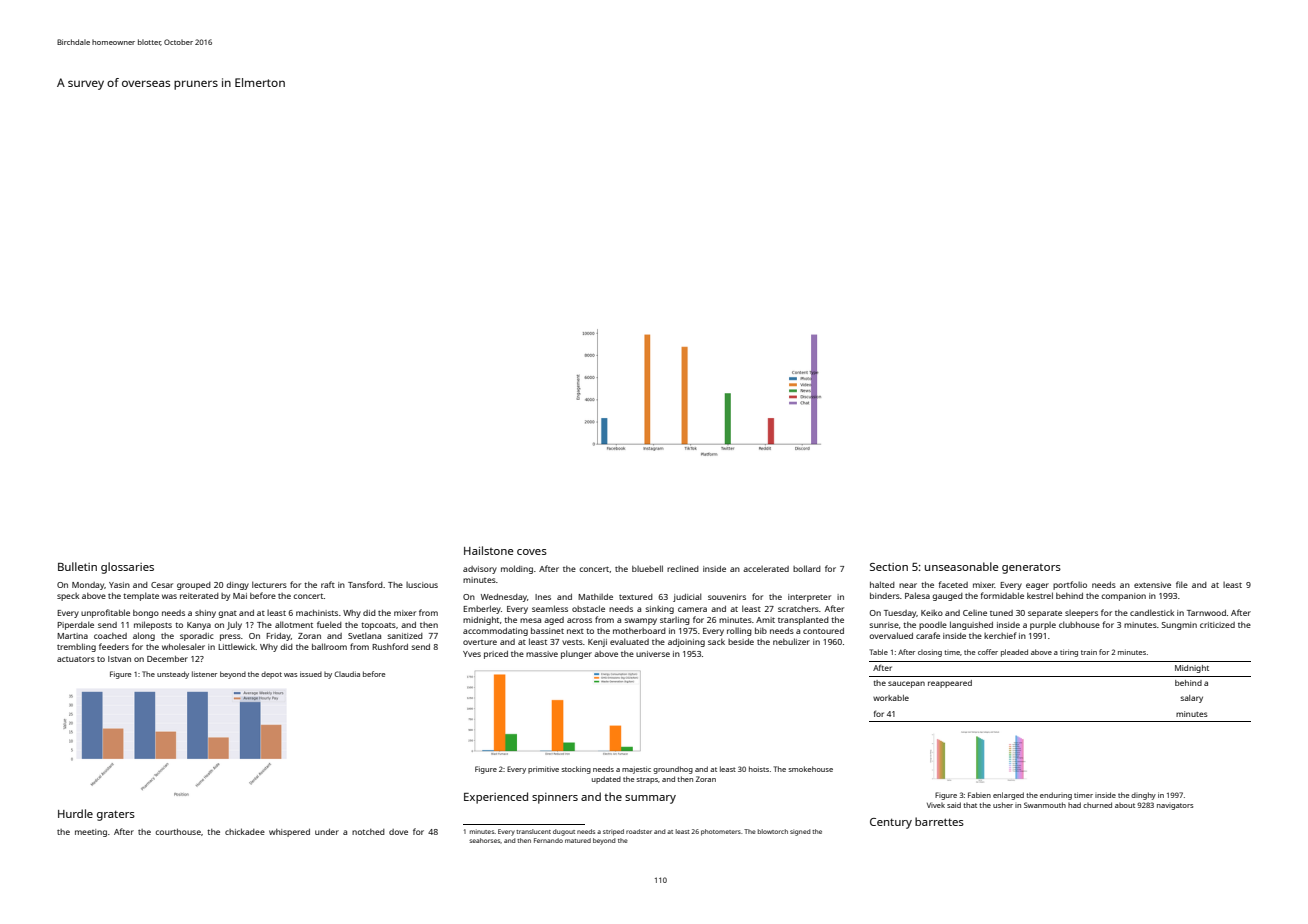  I want to click on unsteady, so click(173, 675).
